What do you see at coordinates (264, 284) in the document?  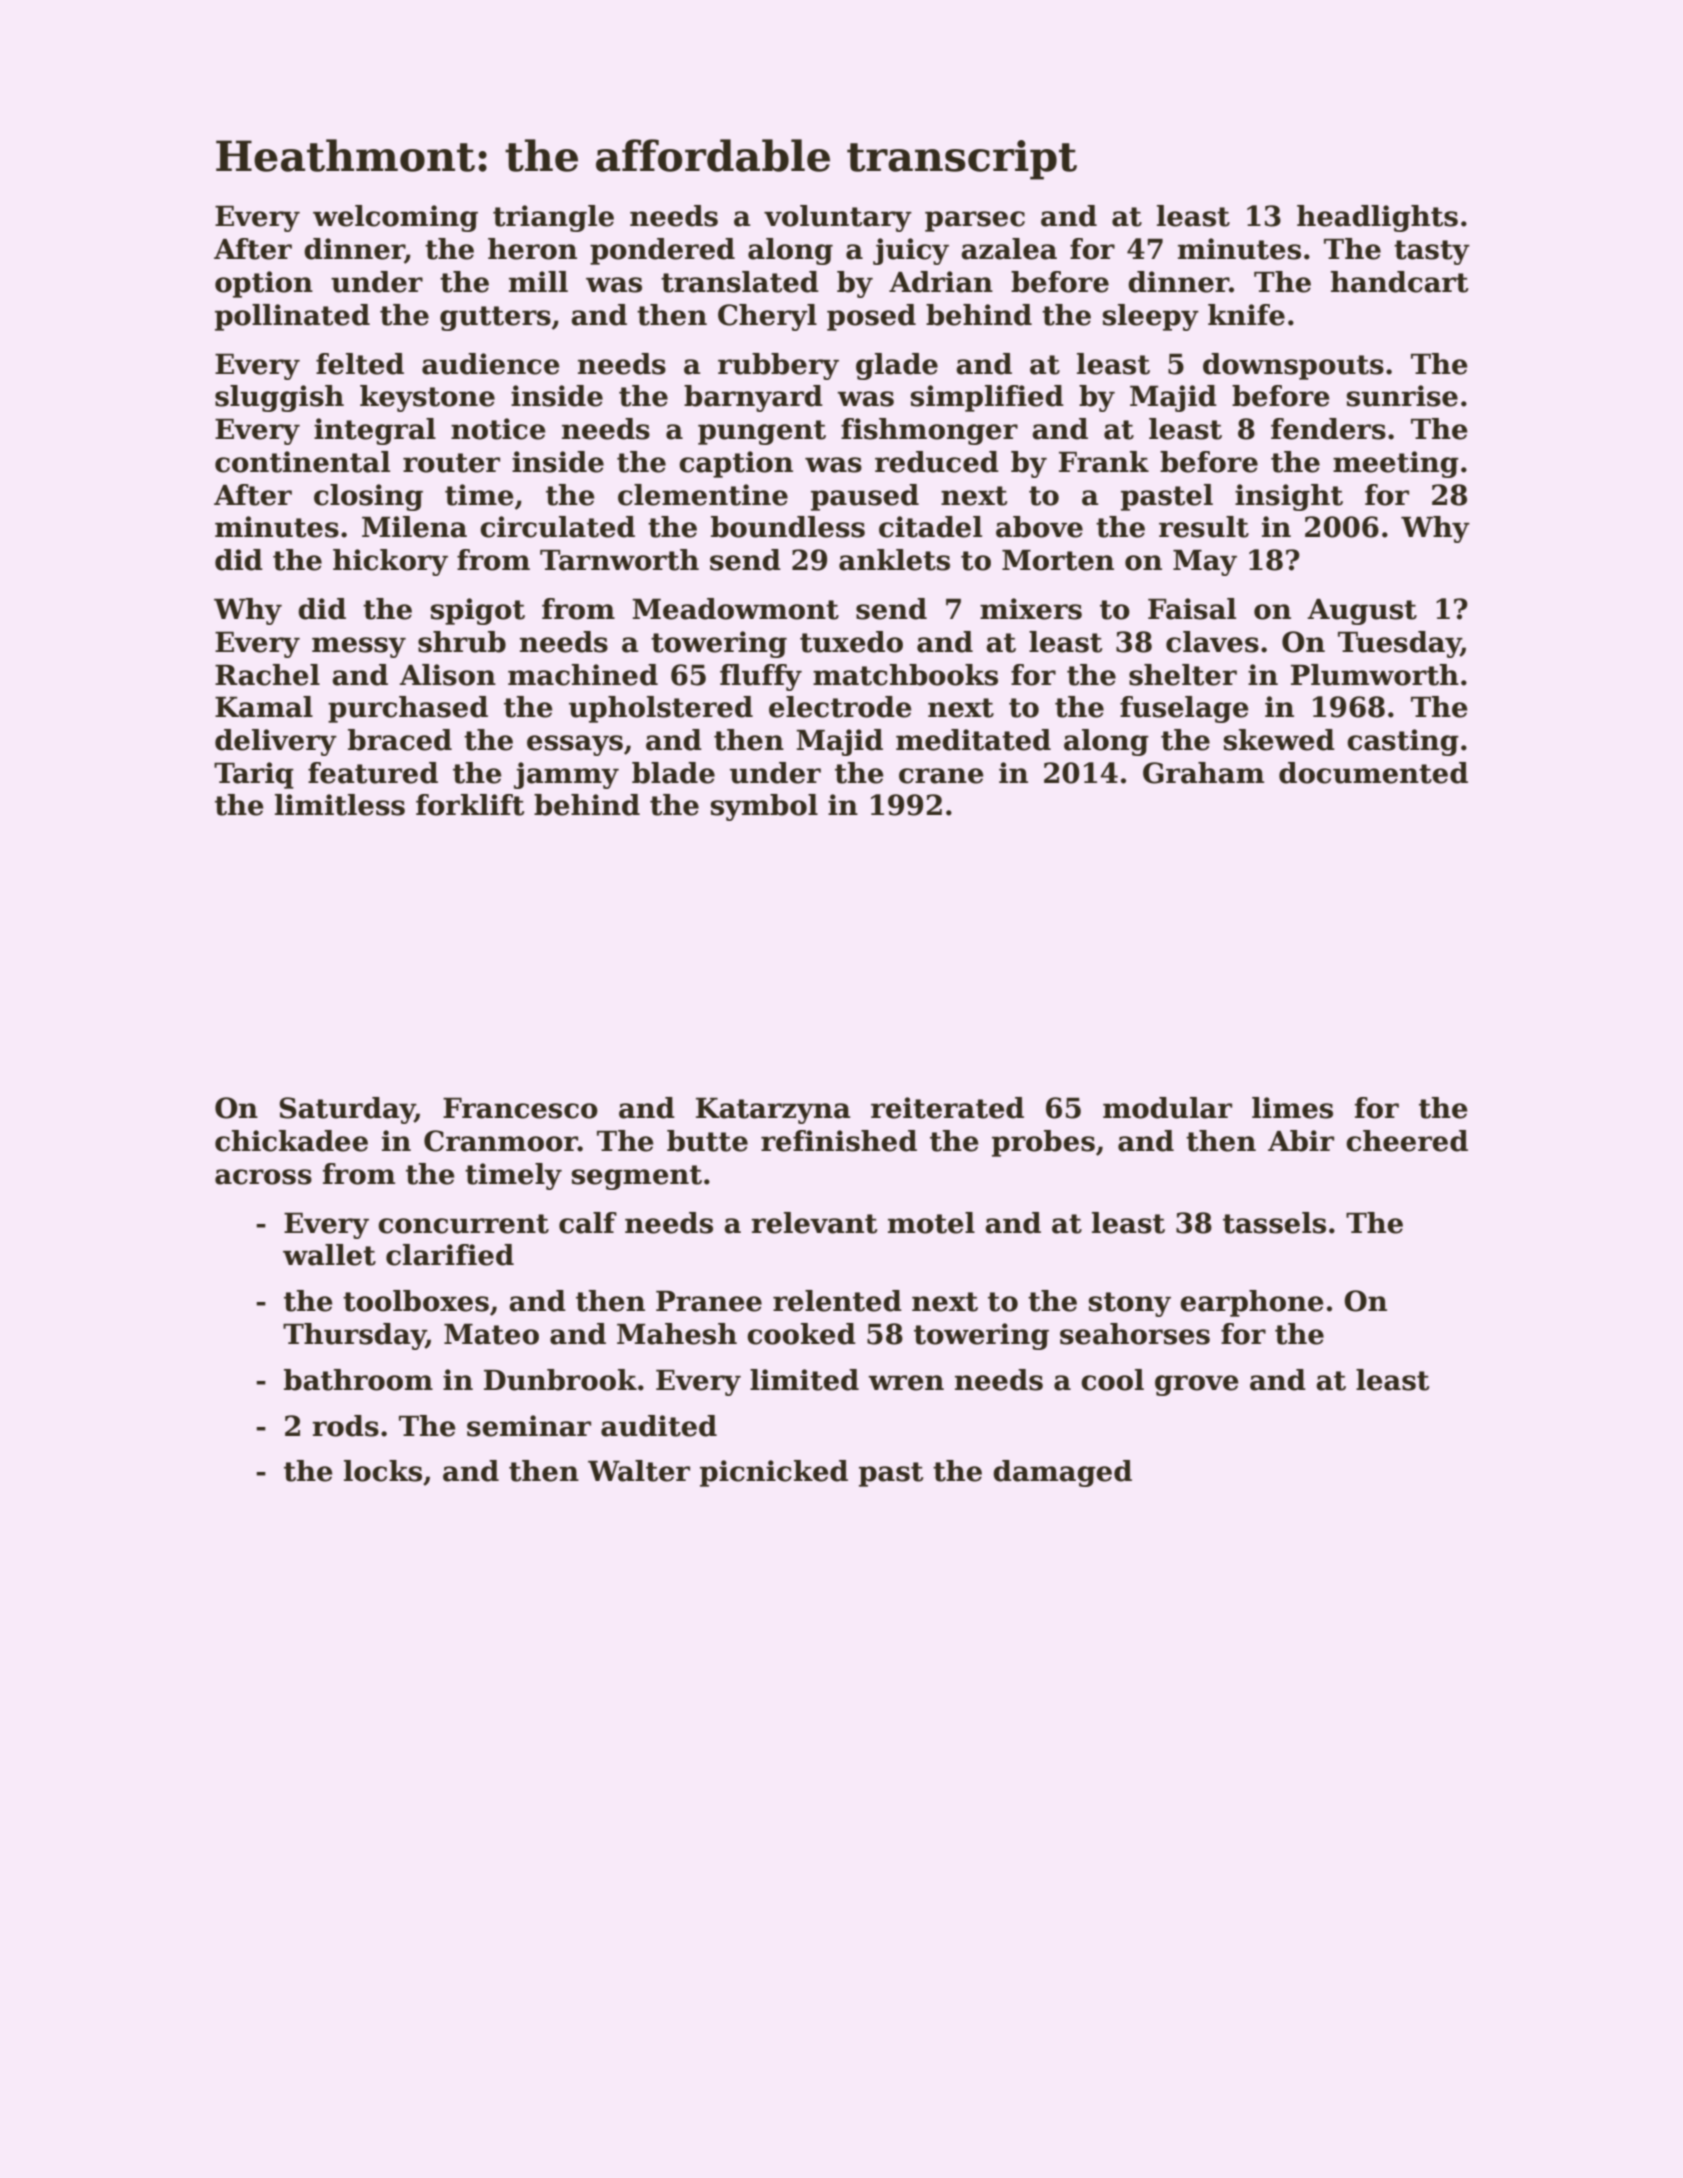 I see `option` at bounding box center [264, 284].
